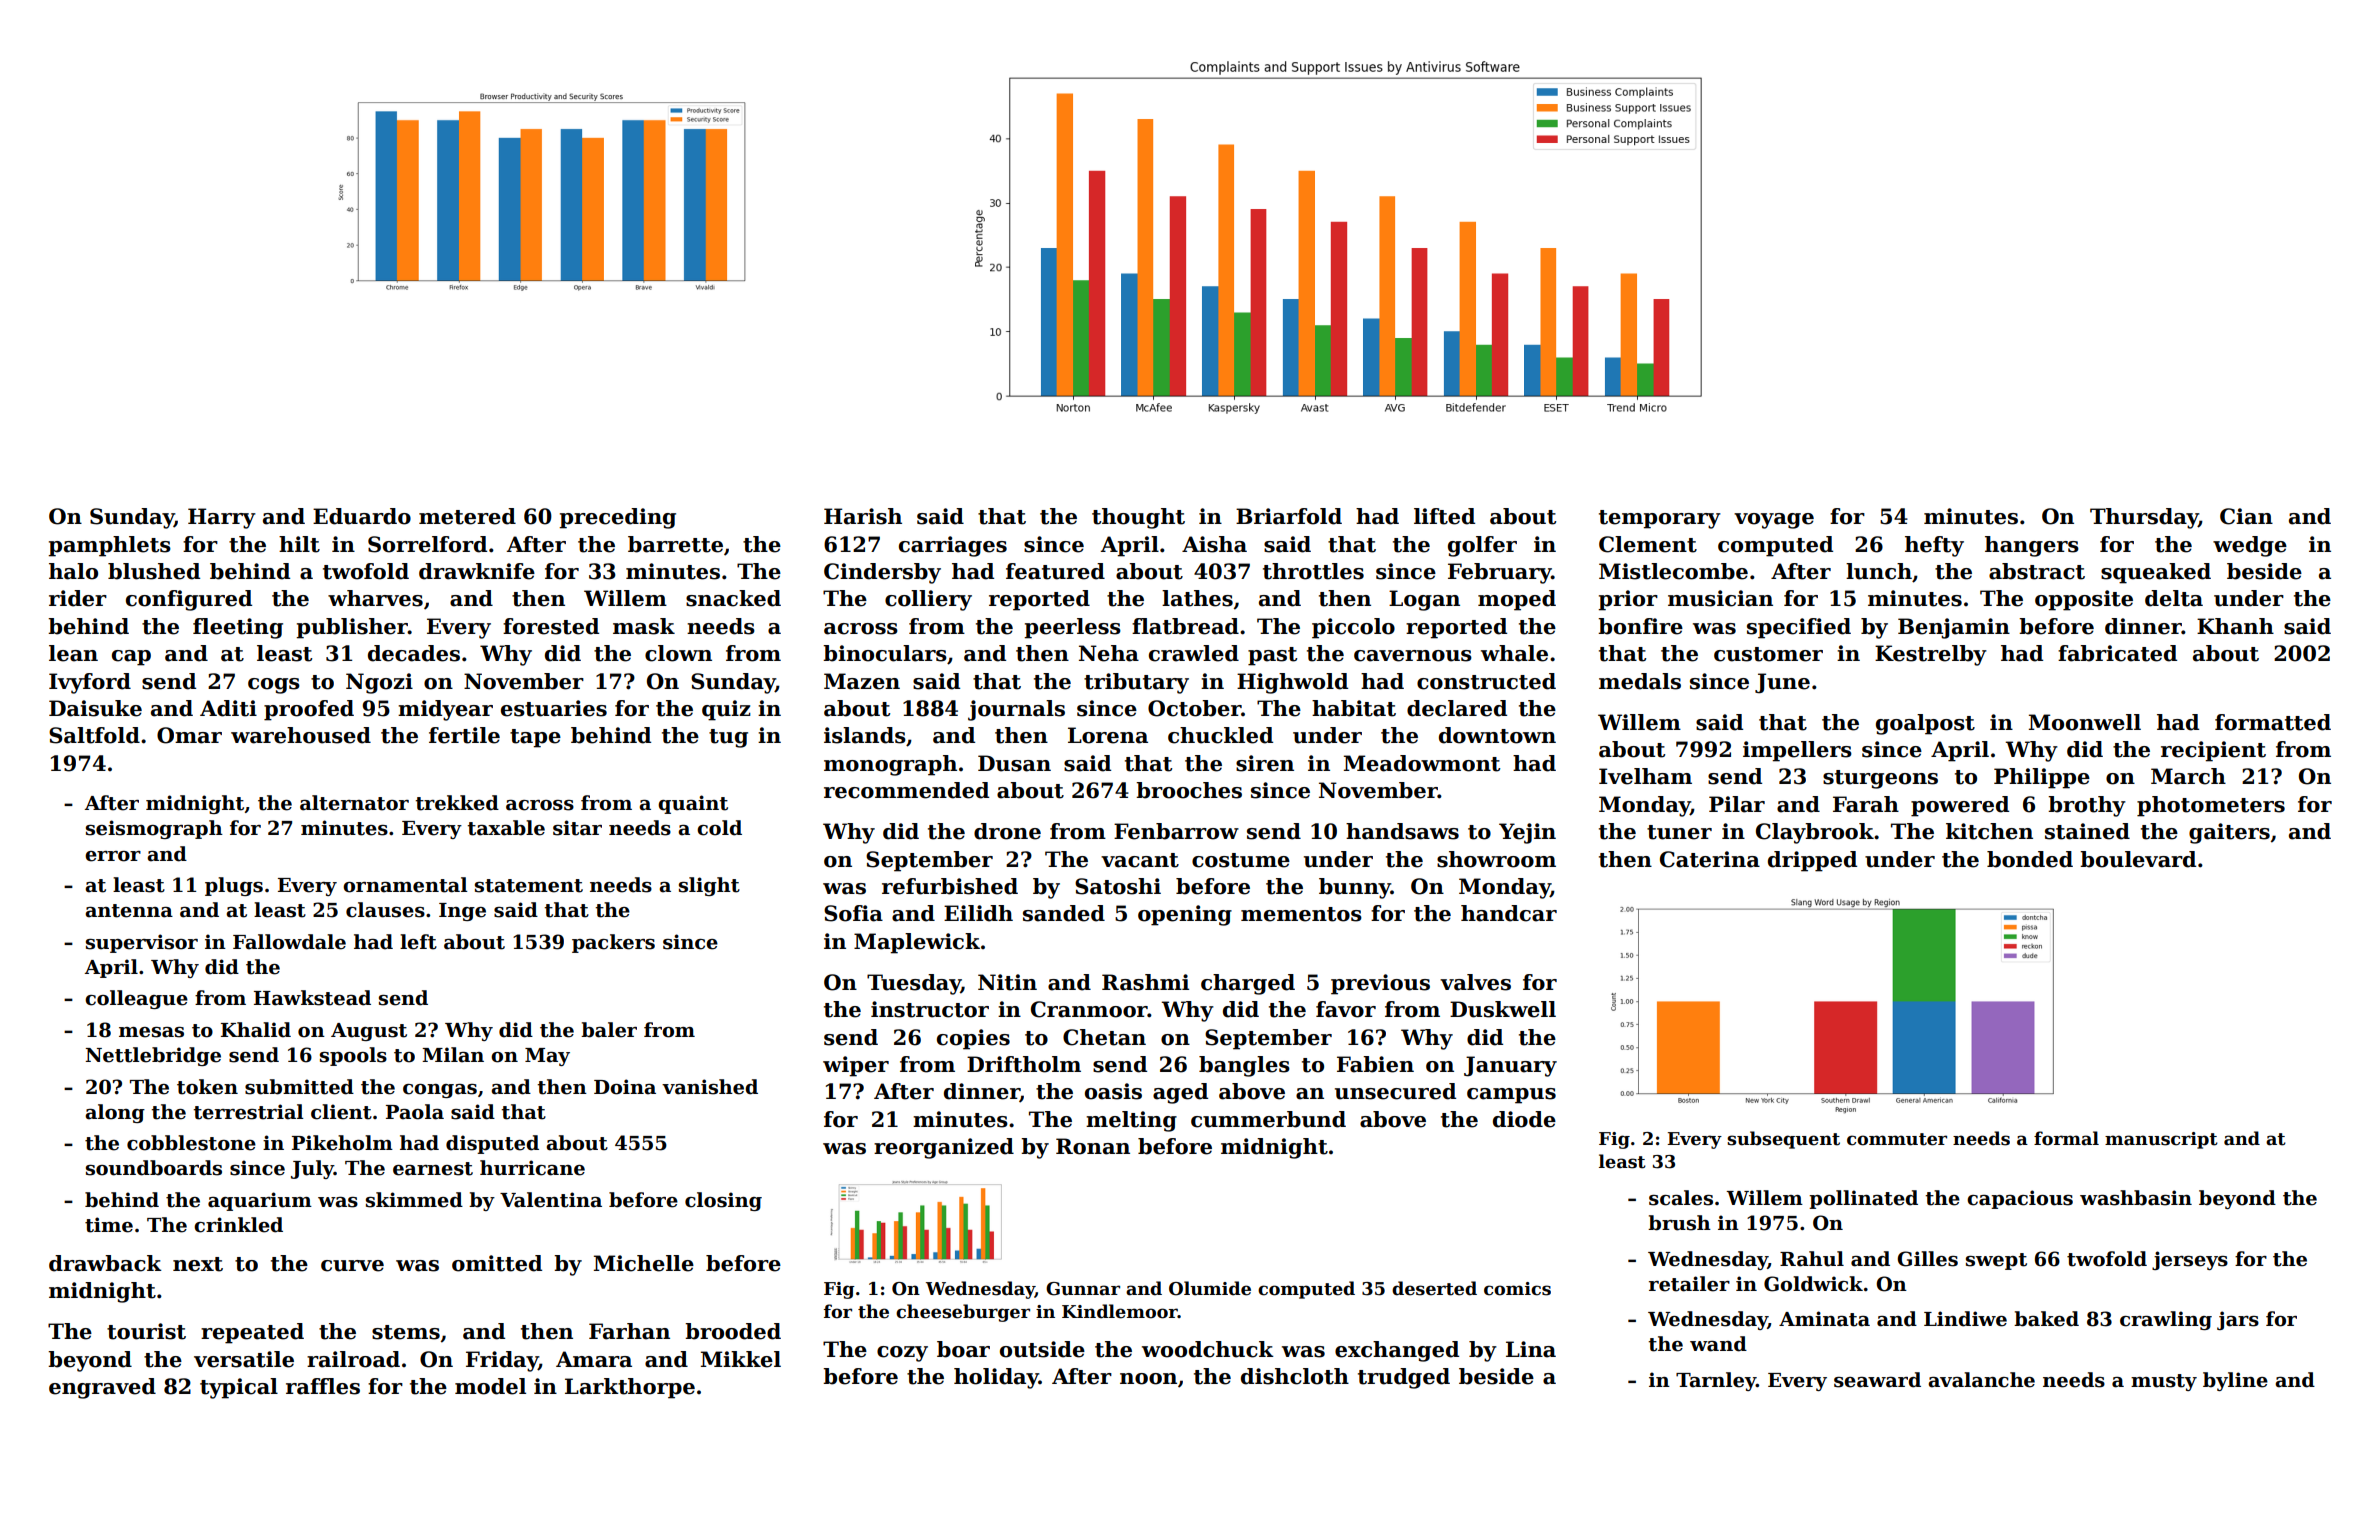 Image resolution: width=2380 pixels, height=1540 pixels. Describe the element at coordinates (239, 1388) in the screenshot. I see `typical` at that location.
